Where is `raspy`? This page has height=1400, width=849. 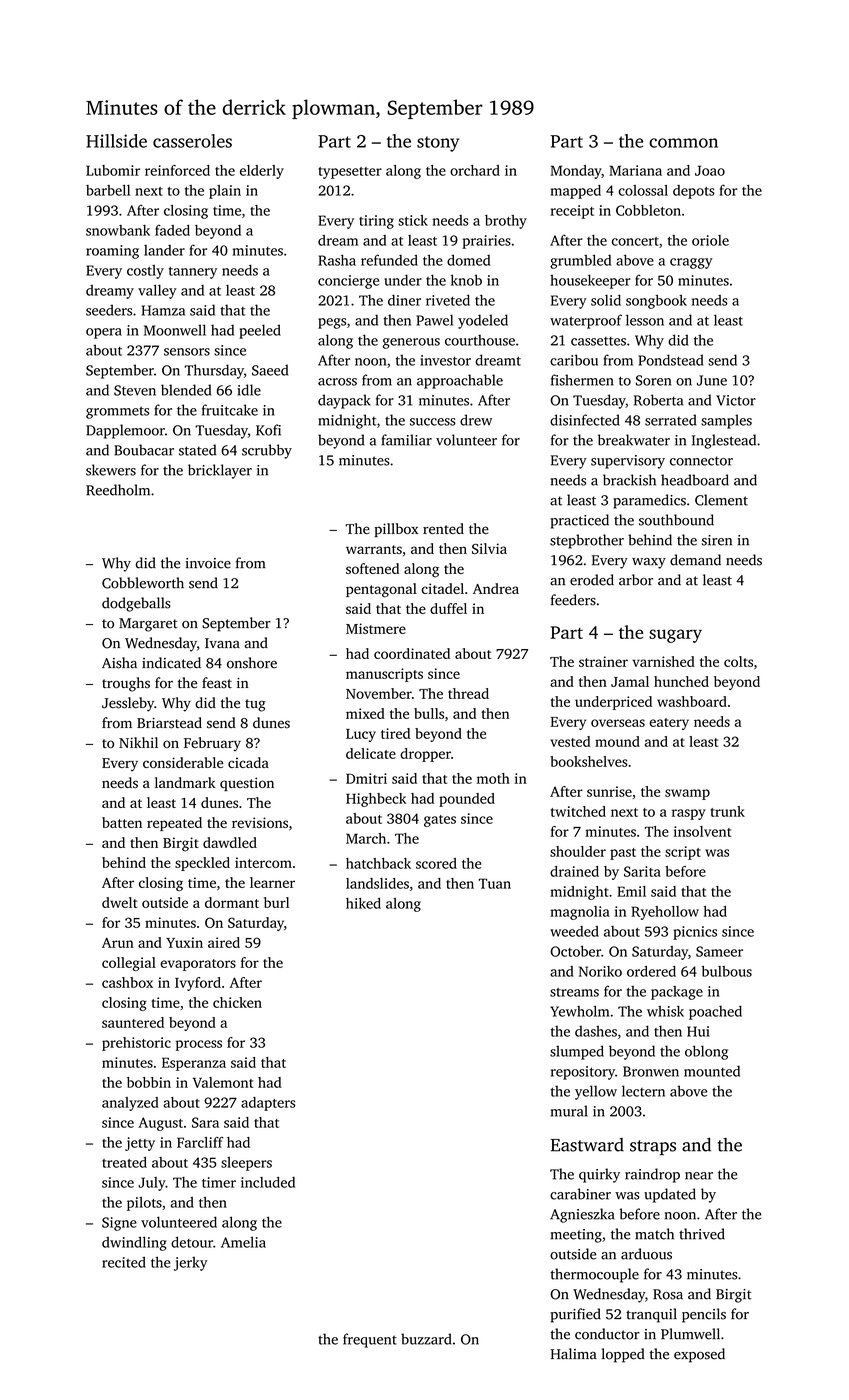 raspy is located at coordinates (689, 814).
